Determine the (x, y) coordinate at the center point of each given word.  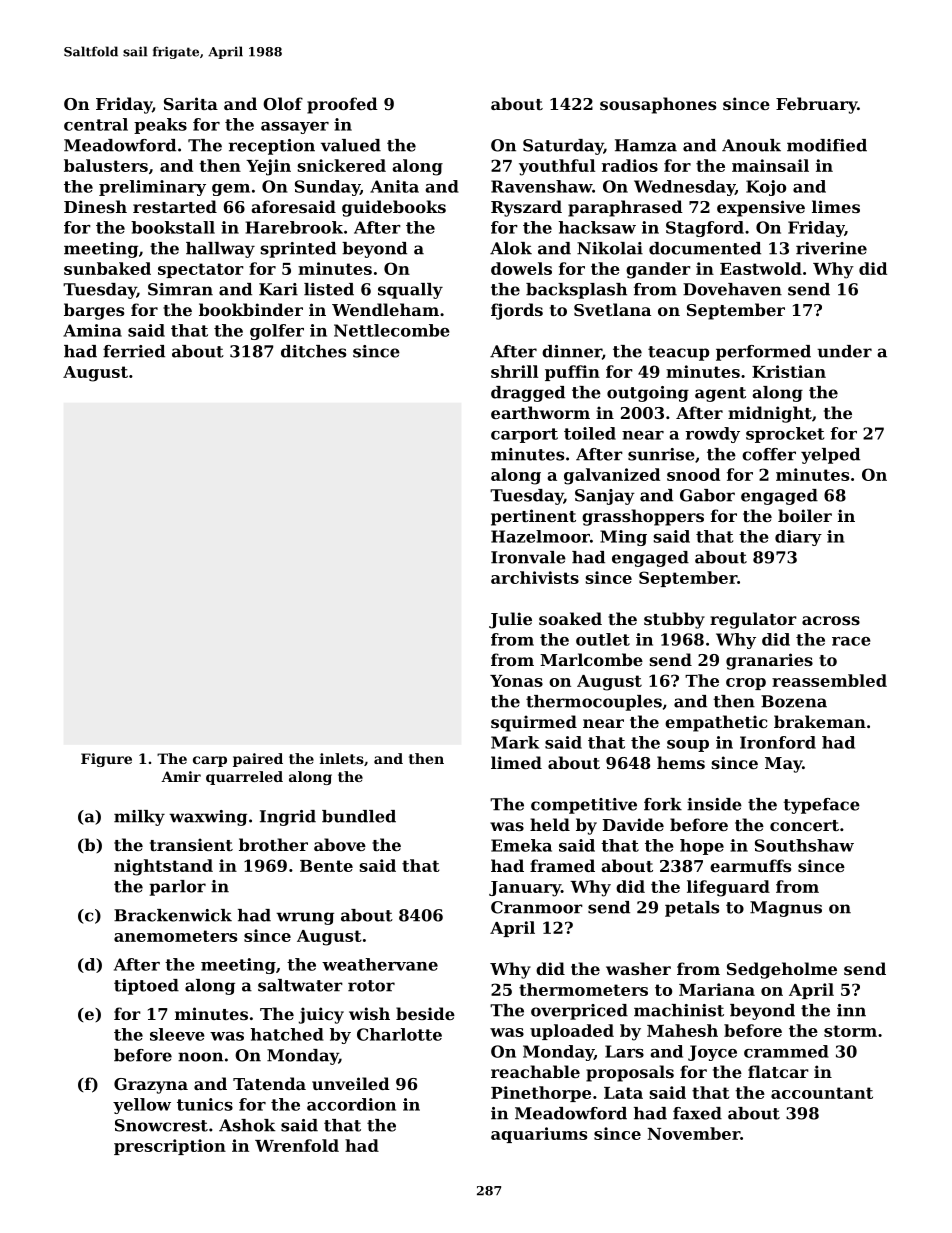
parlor (177, 888)
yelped (830, 456)
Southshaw (804, 845)
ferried (134, 351)
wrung (305, 918)
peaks (160, 126)
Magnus (786, 909)
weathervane (380, 964)
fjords (517, 311)
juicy (321, 1015)
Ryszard (526, 208)
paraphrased (625, 208)
